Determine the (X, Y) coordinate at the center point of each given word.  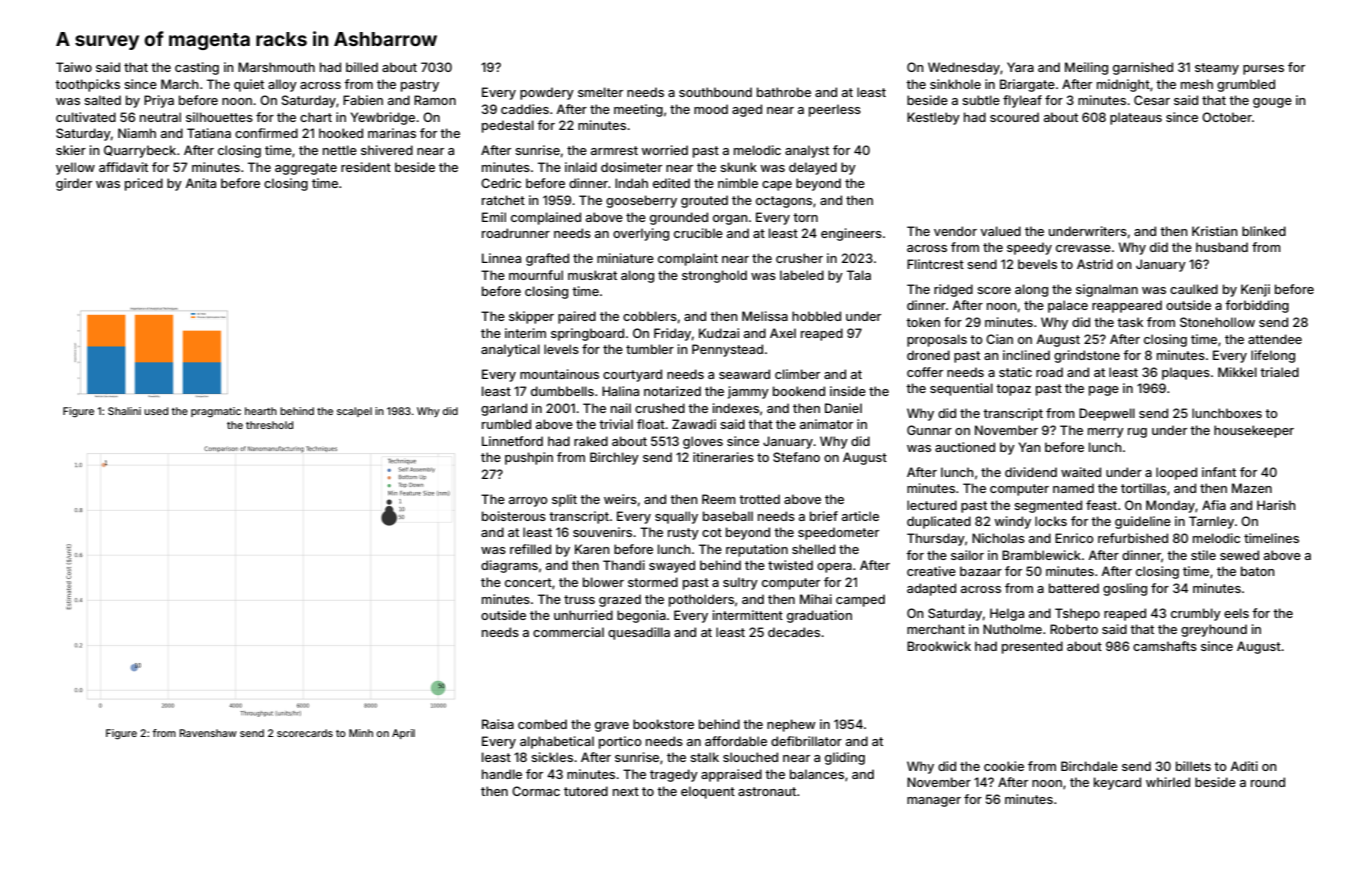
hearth (261, 411)
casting (197, 68)
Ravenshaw (208, 733)
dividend (1031, 472)
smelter (600, 92)
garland (504, 409)
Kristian (1215, 231)
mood (711, 109)
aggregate (306, 169)
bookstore (663, 724)
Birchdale (1089, 766)
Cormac (536, 791)
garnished (1143, 68)
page (1104, 391)
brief (824, 516)
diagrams (509, 566)
